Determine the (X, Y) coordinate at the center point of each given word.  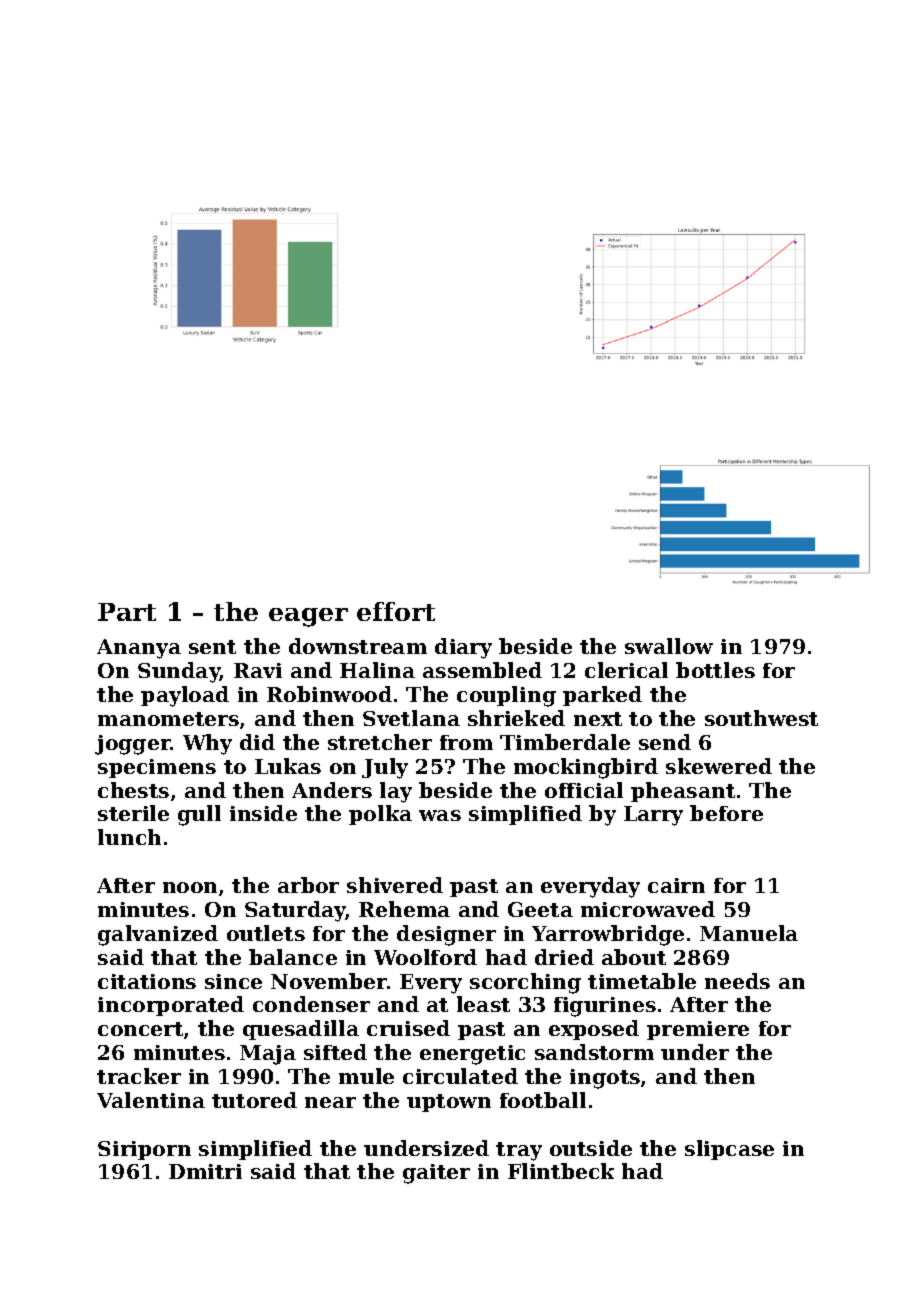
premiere (698, 1030)
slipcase (729, 1150)
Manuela (749, 933)
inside (263, 813)
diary (463, 648)
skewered (719, 766)
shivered (395, 885)
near (330, 1102)
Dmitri (205, 1171)
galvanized (158, 935)
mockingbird (586, 768)
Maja (268, 1055)
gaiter (436, 1174)
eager (308, 617)
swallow (669, 646)
